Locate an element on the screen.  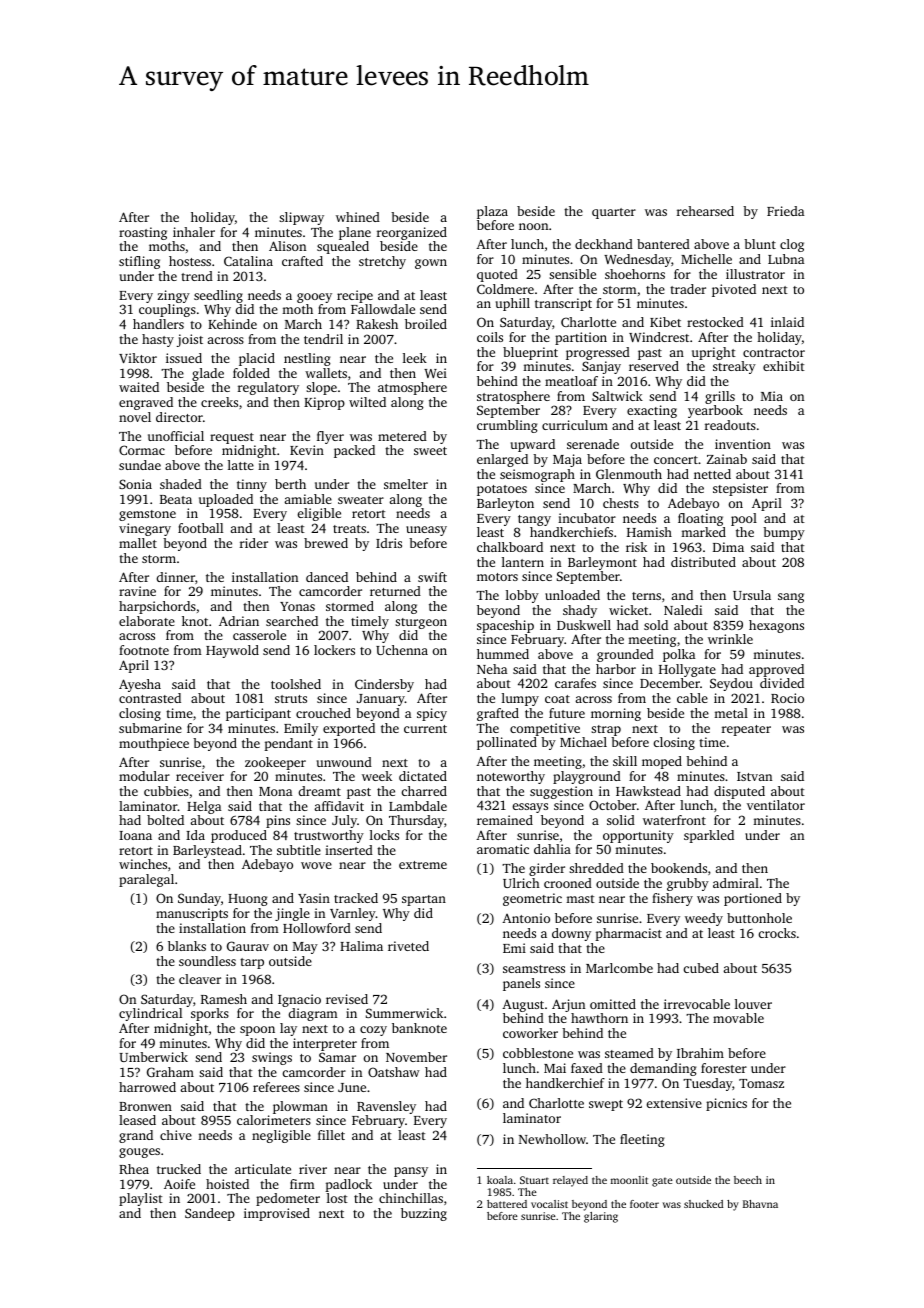
buzzing is located at coordinates (424, 1214).
